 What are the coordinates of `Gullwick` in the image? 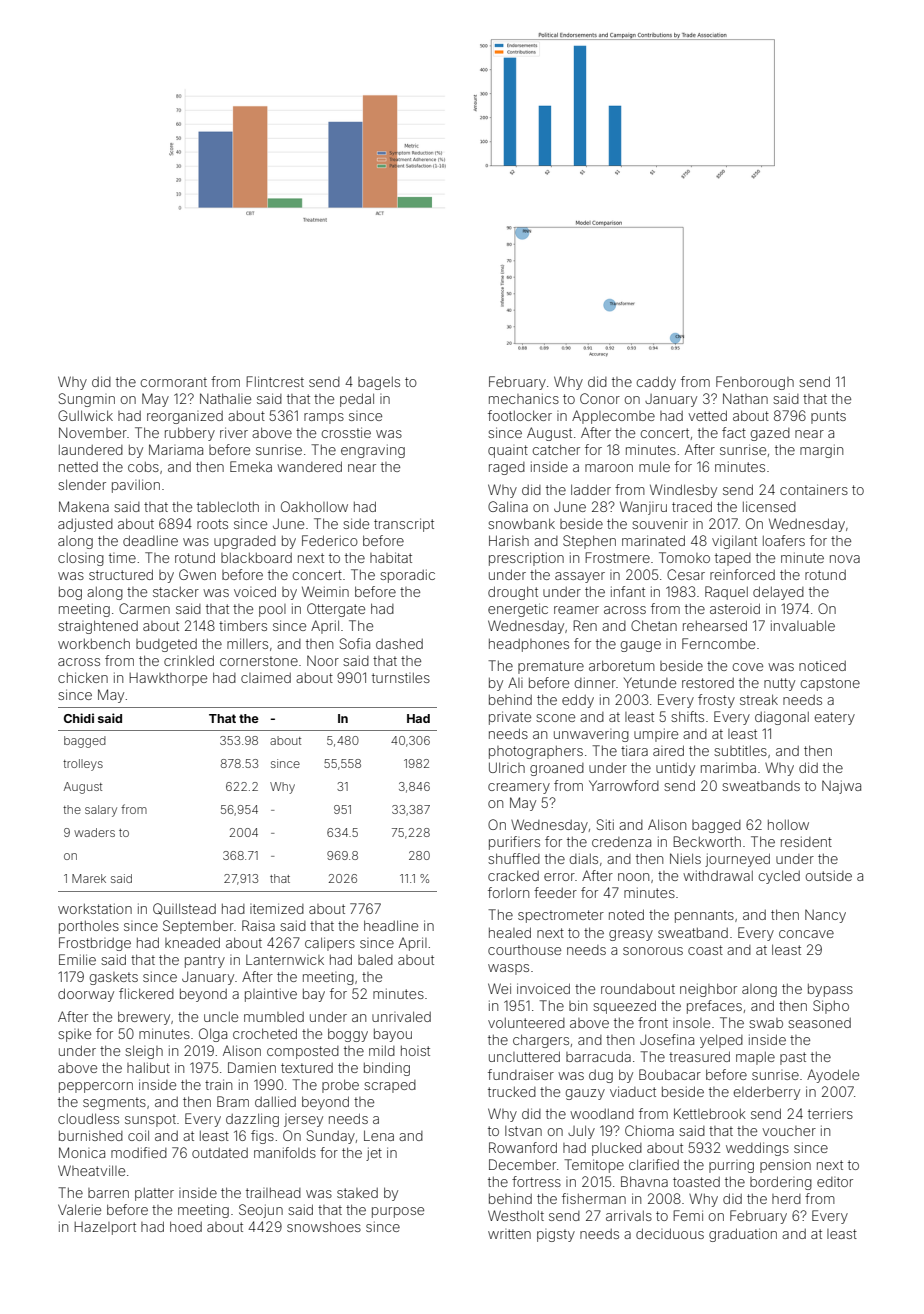 It's located at (85, 415).
